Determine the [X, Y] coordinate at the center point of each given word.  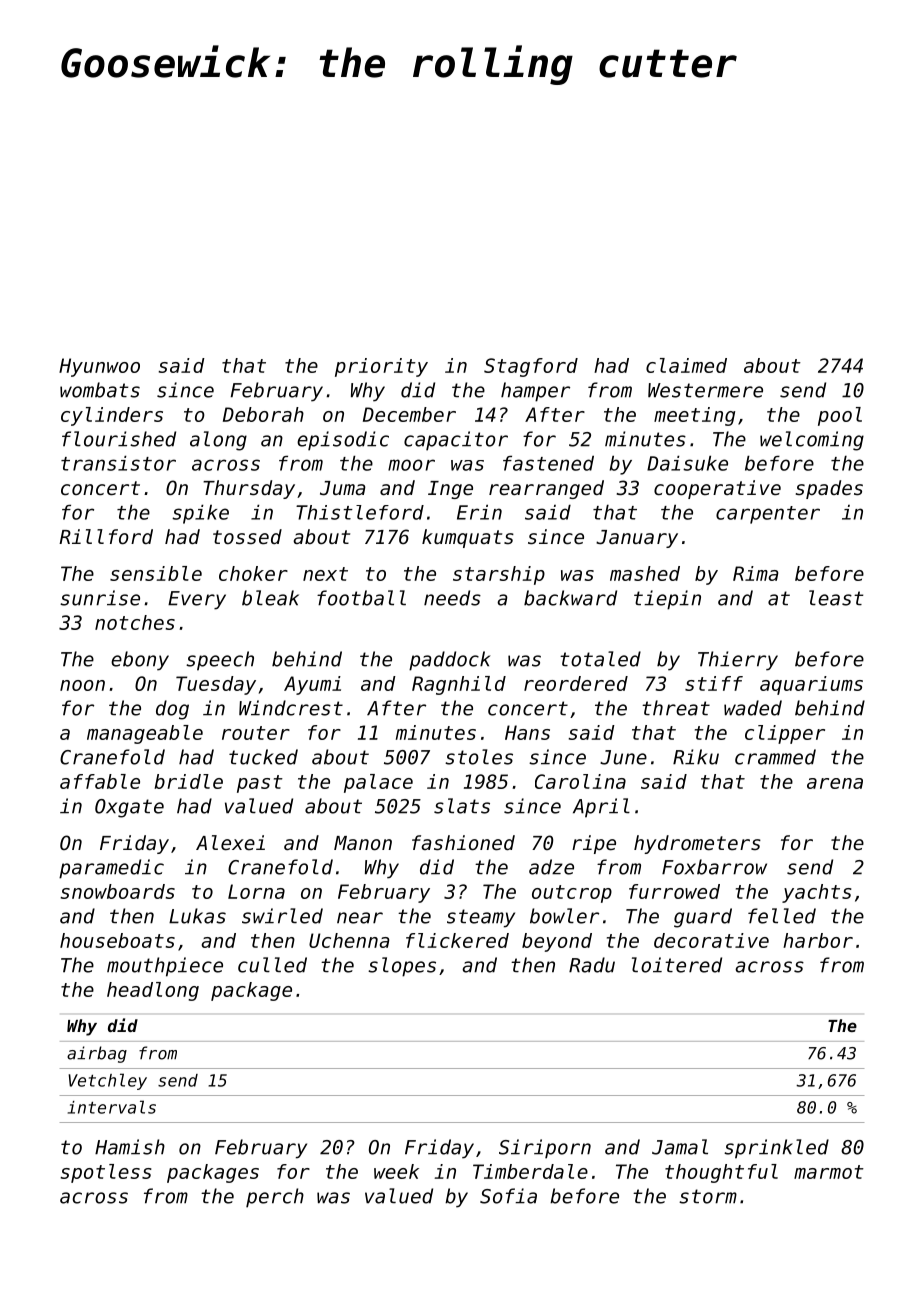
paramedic [111, 869]
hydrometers [697, 844]
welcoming [812, 441]
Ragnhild [459, 685]
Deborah [263, 414]
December [409, 414]
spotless [106, 1173]
